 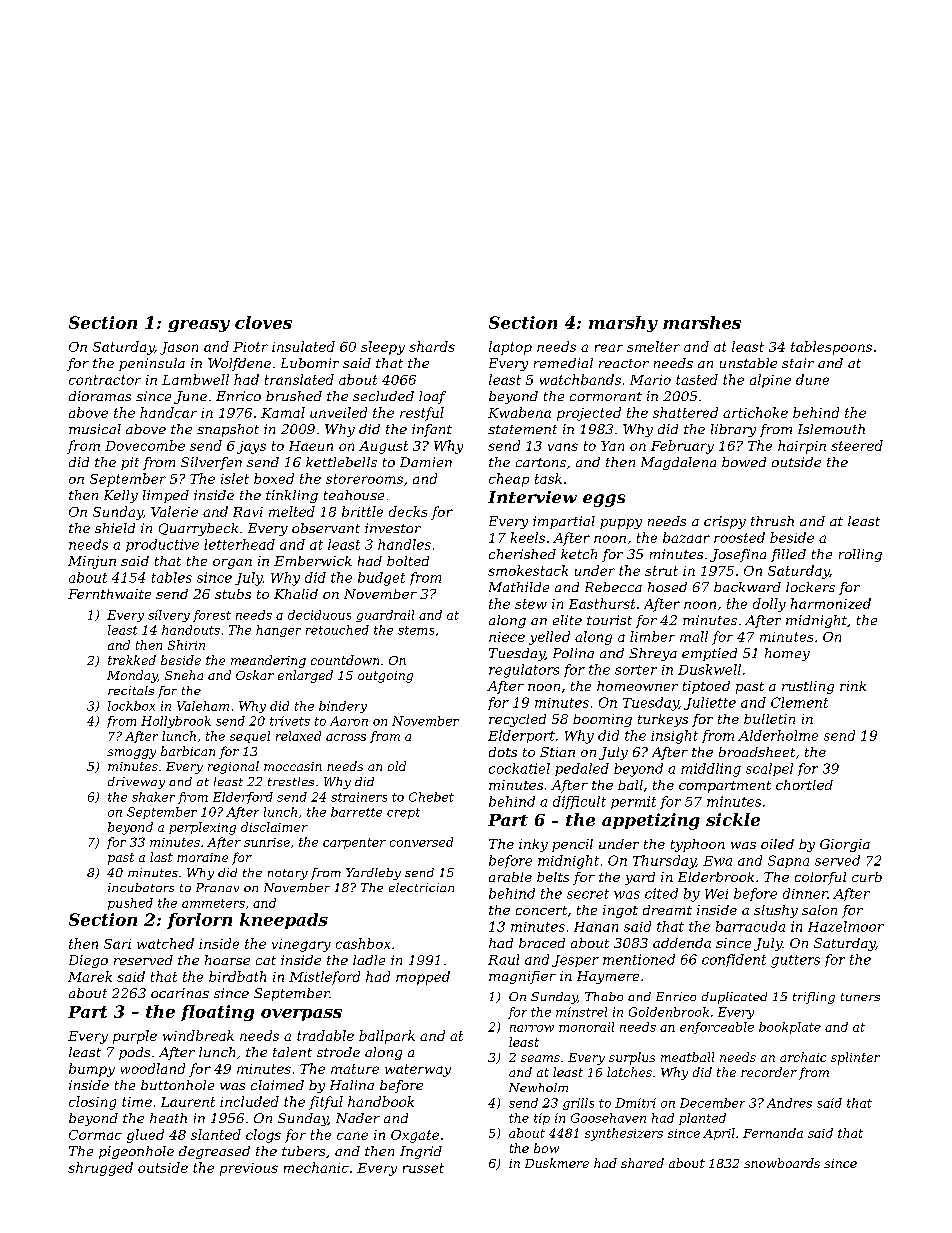 What do you see at coordinates (294, 396) in the image?
I see `brushed` at bounding box center [294, 396].
